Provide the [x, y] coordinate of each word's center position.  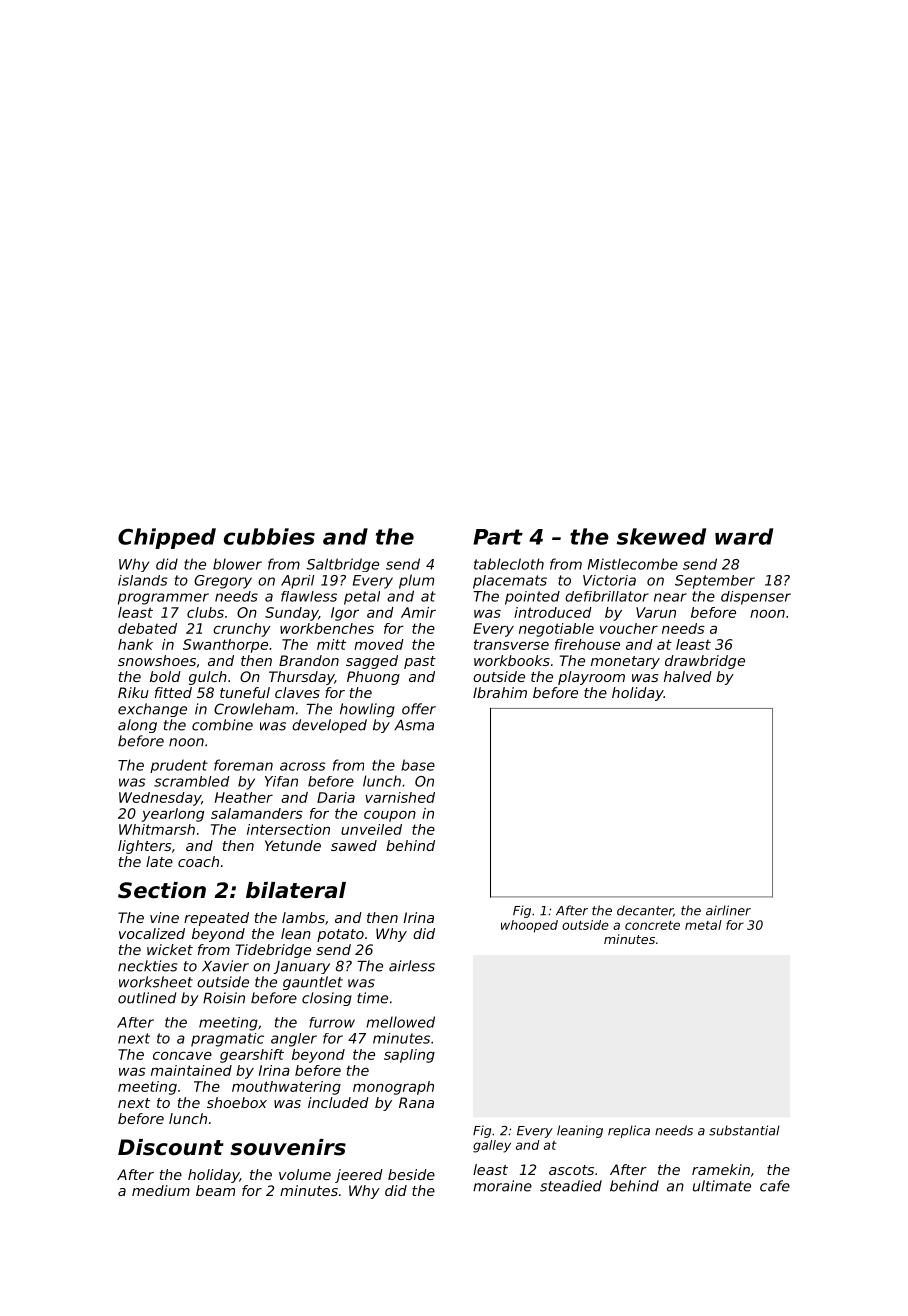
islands [143, 580]
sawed [354, 845]
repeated [216, 919]
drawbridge [705, 662]
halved [688, 676]
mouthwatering [286, 1088]
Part [498, 537]
